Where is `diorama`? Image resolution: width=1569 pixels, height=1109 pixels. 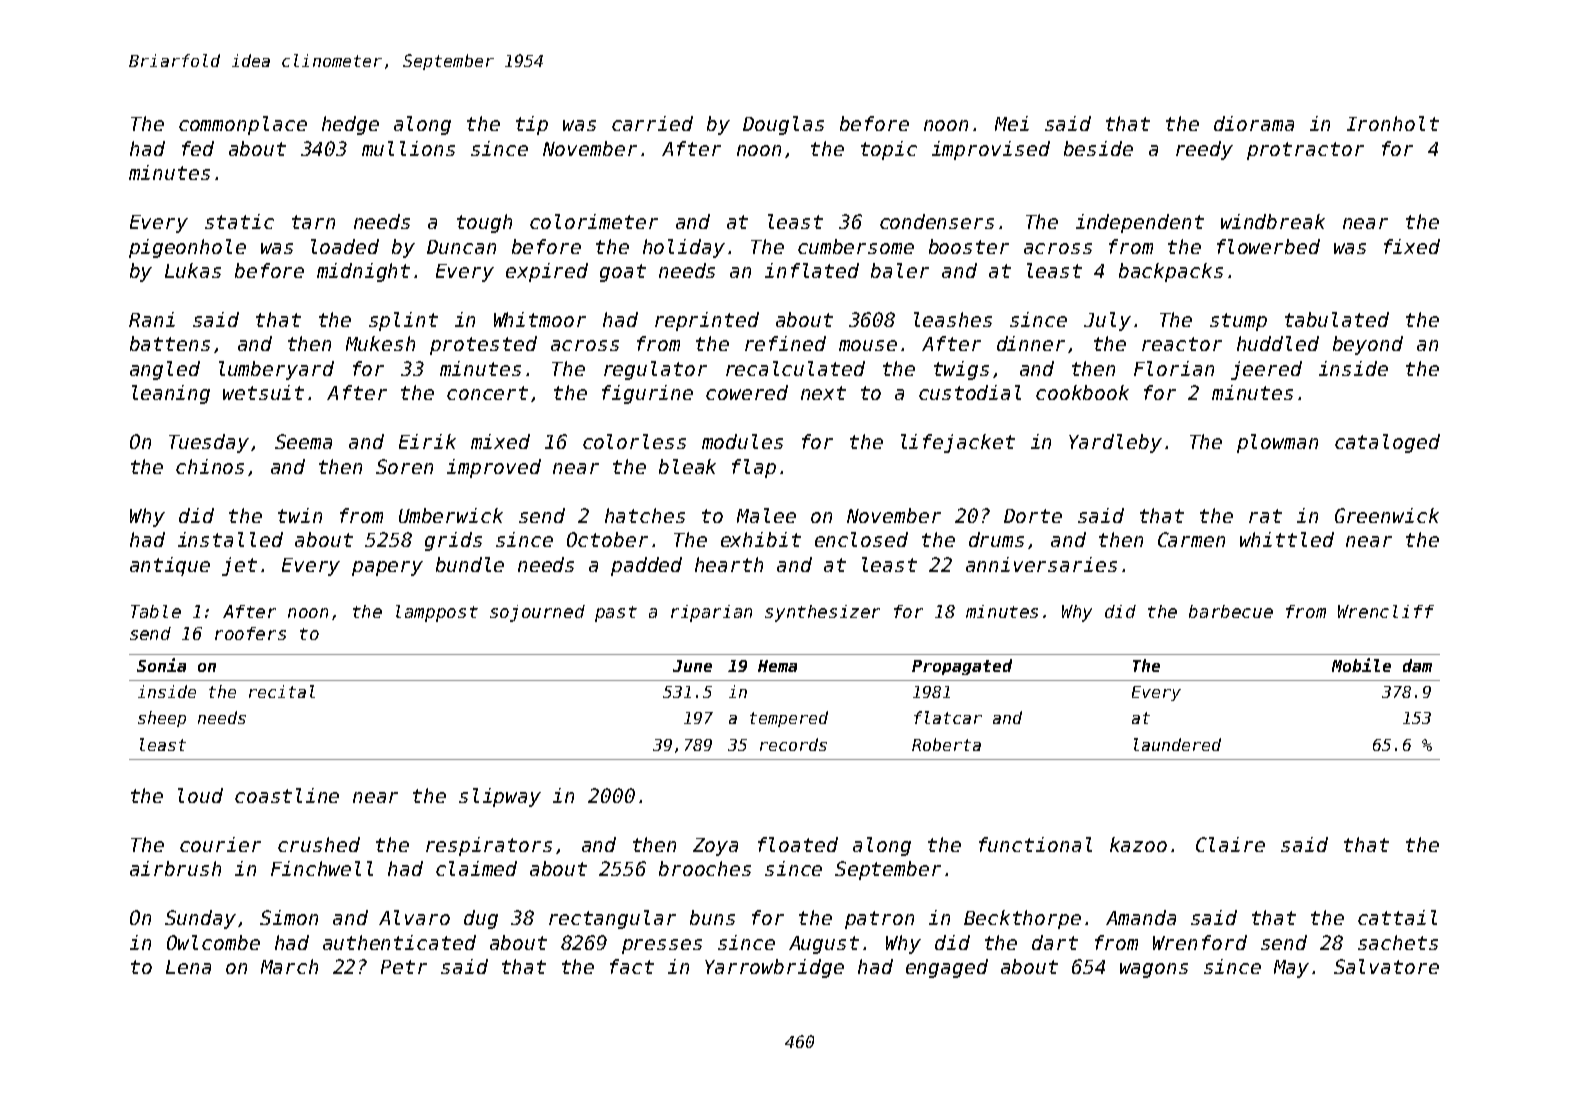
diorama is located at coordinates (1254, 123).
